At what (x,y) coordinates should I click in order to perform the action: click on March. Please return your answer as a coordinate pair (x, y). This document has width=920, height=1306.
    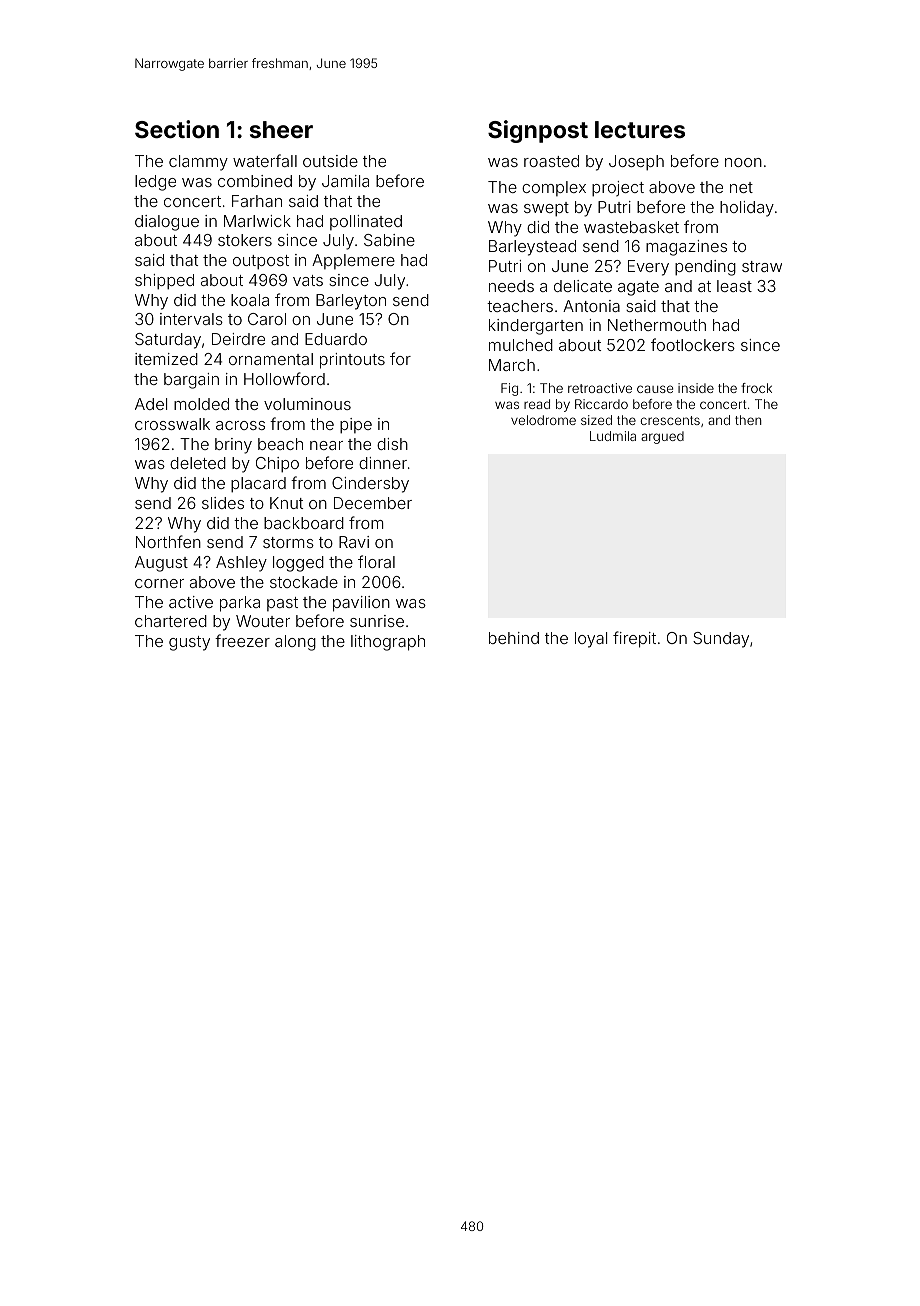
    Looking at the image, I should click on (512, 365).
